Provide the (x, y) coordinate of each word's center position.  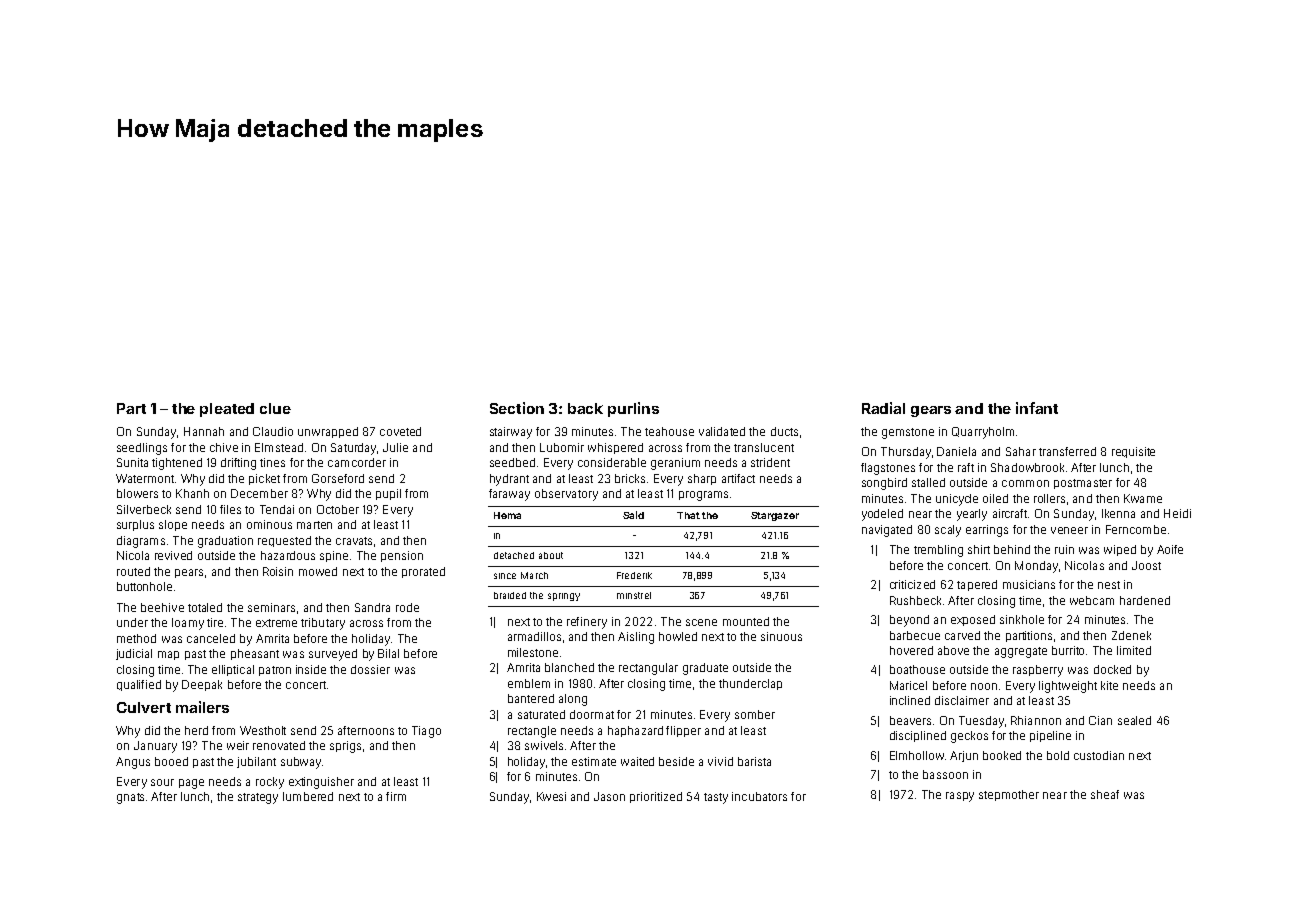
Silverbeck (144, 509)
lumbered (308, 796)
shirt (979, 549)
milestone (533, 652)
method (136, 638)
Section (517, 408)
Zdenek (1131, 635)
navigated (887, 531)
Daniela (956, 451)
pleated (227, 410)
